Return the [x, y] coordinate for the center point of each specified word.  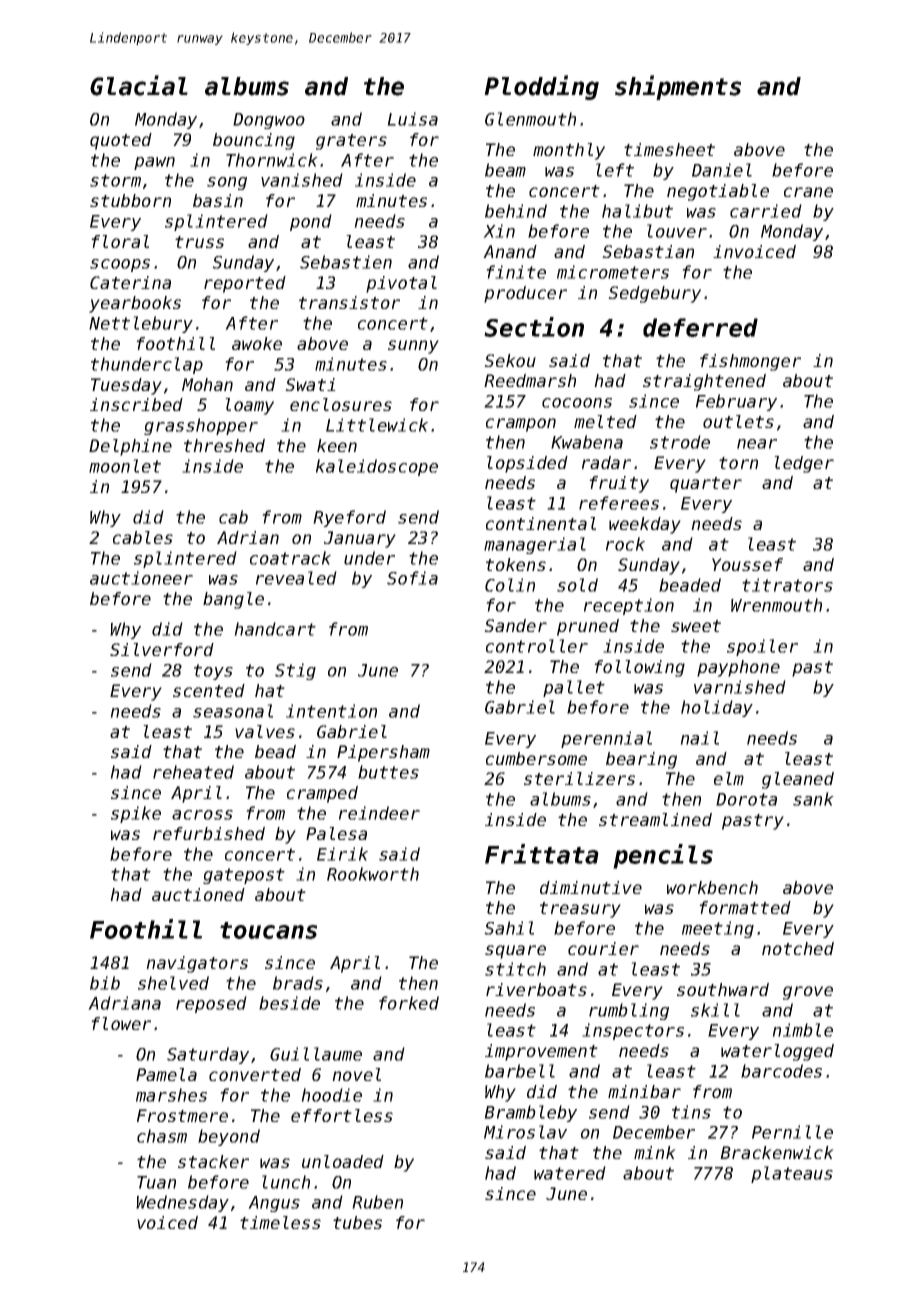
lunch [286, 1182]
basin [218, 200]
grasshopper [201, 426]
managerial [535, 545]
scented [209, 690]
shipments [678, 87]
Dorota [746, 799]
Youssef [747, 564]
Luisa [412, 119]
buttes [388, 772]
